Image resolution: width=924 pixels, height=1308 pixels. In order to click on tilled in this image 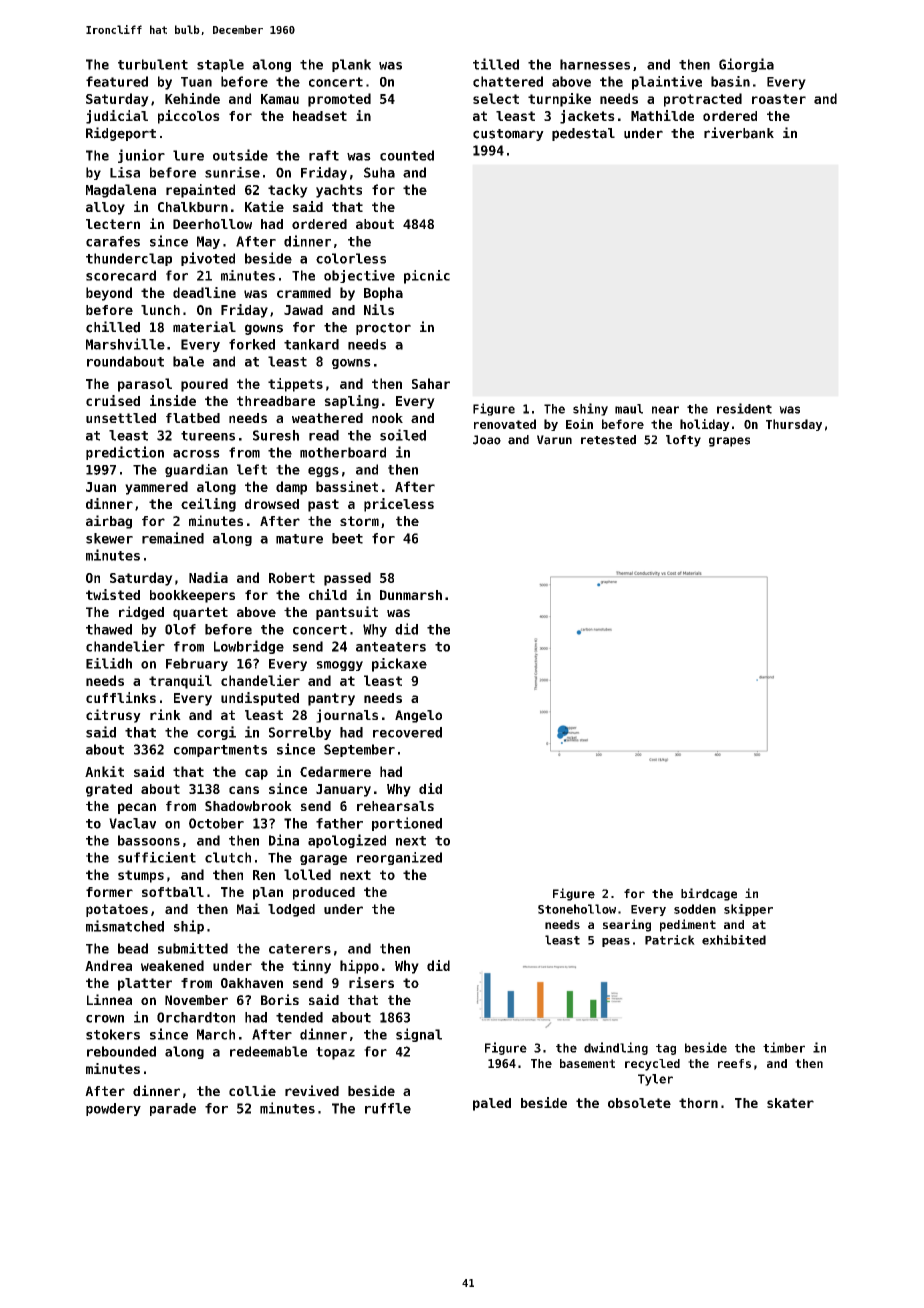, I will do `click(496, 64)`.
